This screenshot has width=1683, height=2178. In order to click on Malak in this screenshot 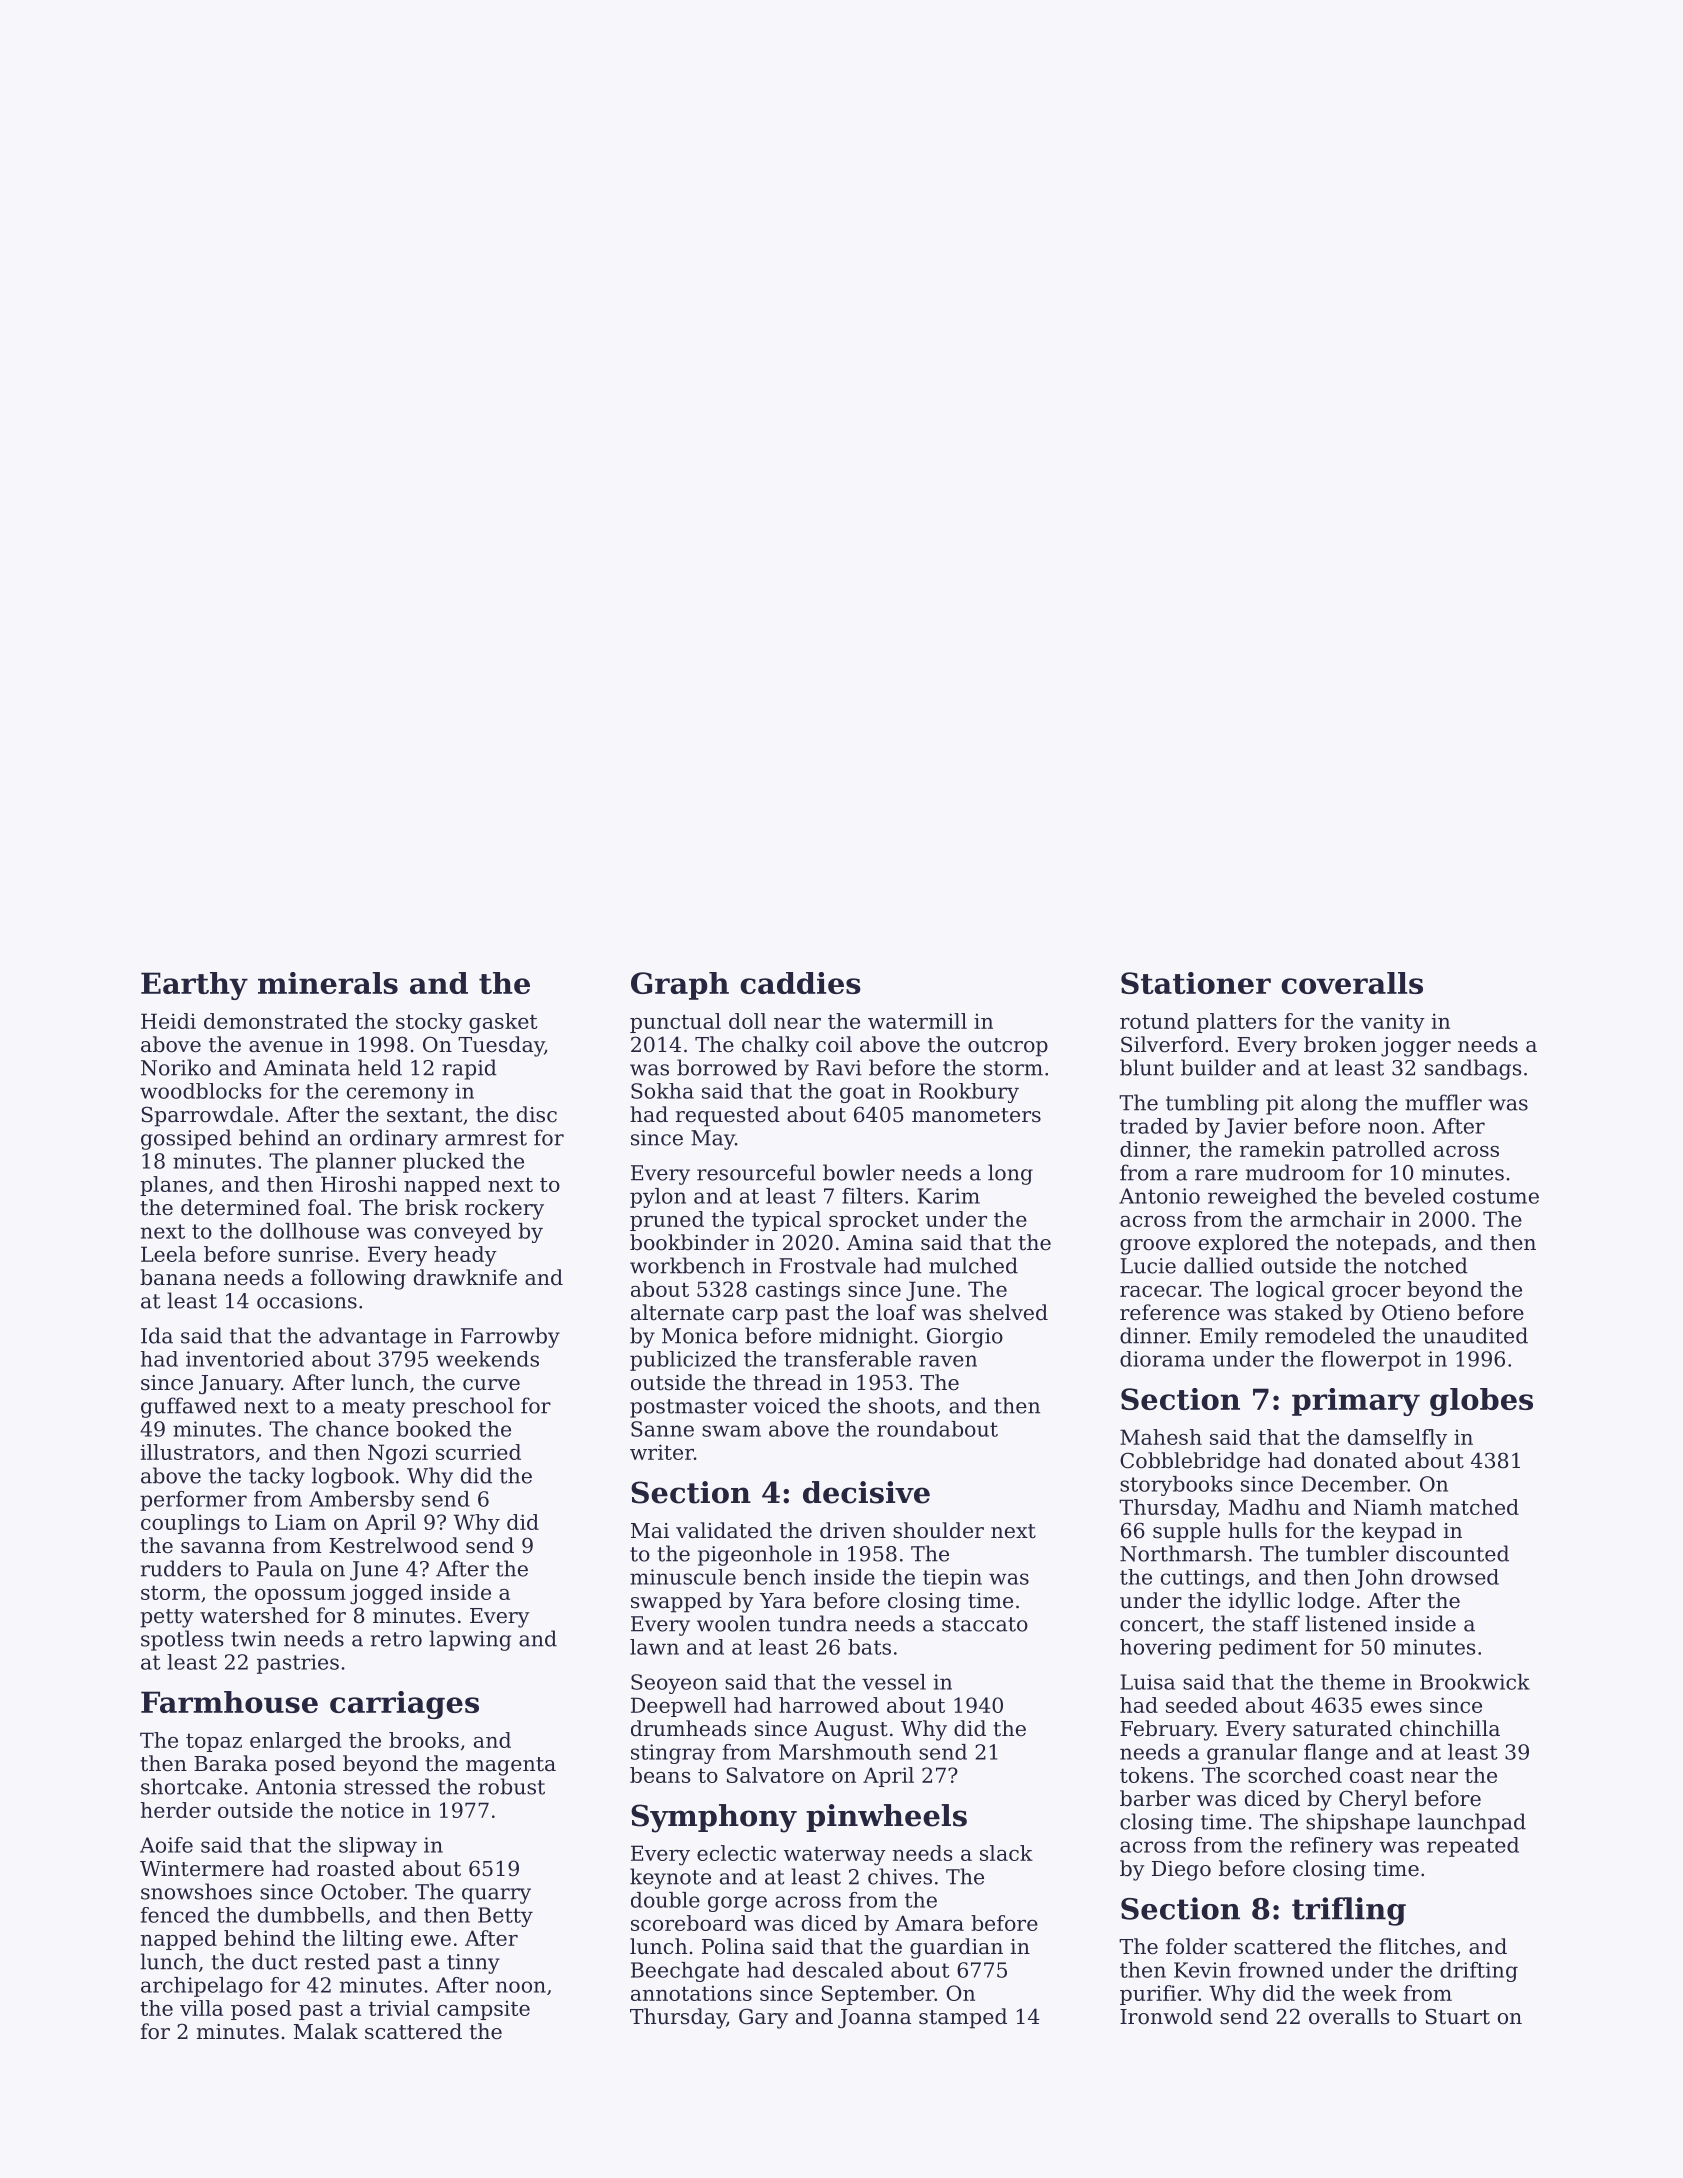, I will do `click(326, 2031)`.
